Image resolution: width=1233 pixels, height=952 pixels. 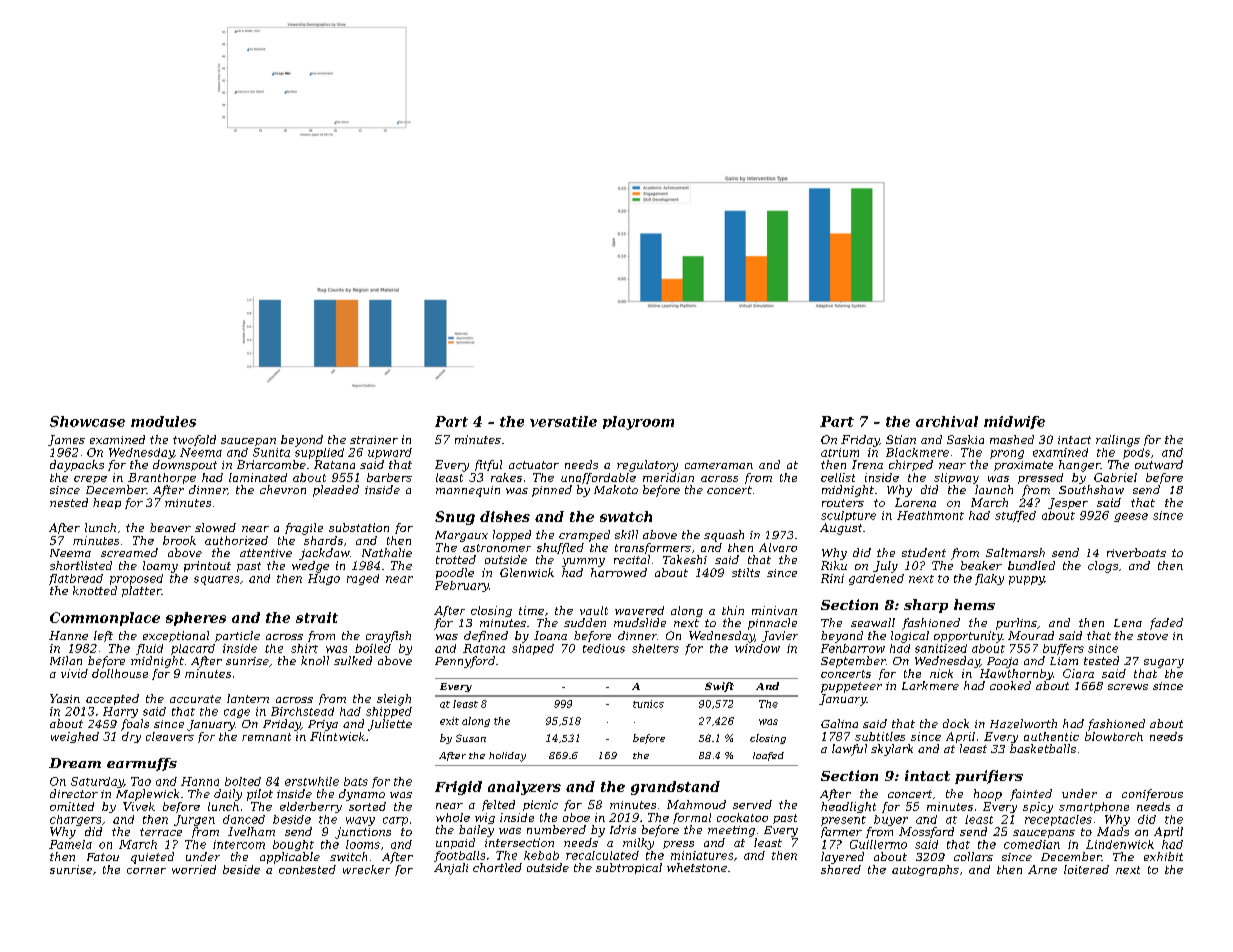 What do you see at coordinates (103, 857) in the screenshot?
I see `Fatou` at bounding box center [103, 857].
